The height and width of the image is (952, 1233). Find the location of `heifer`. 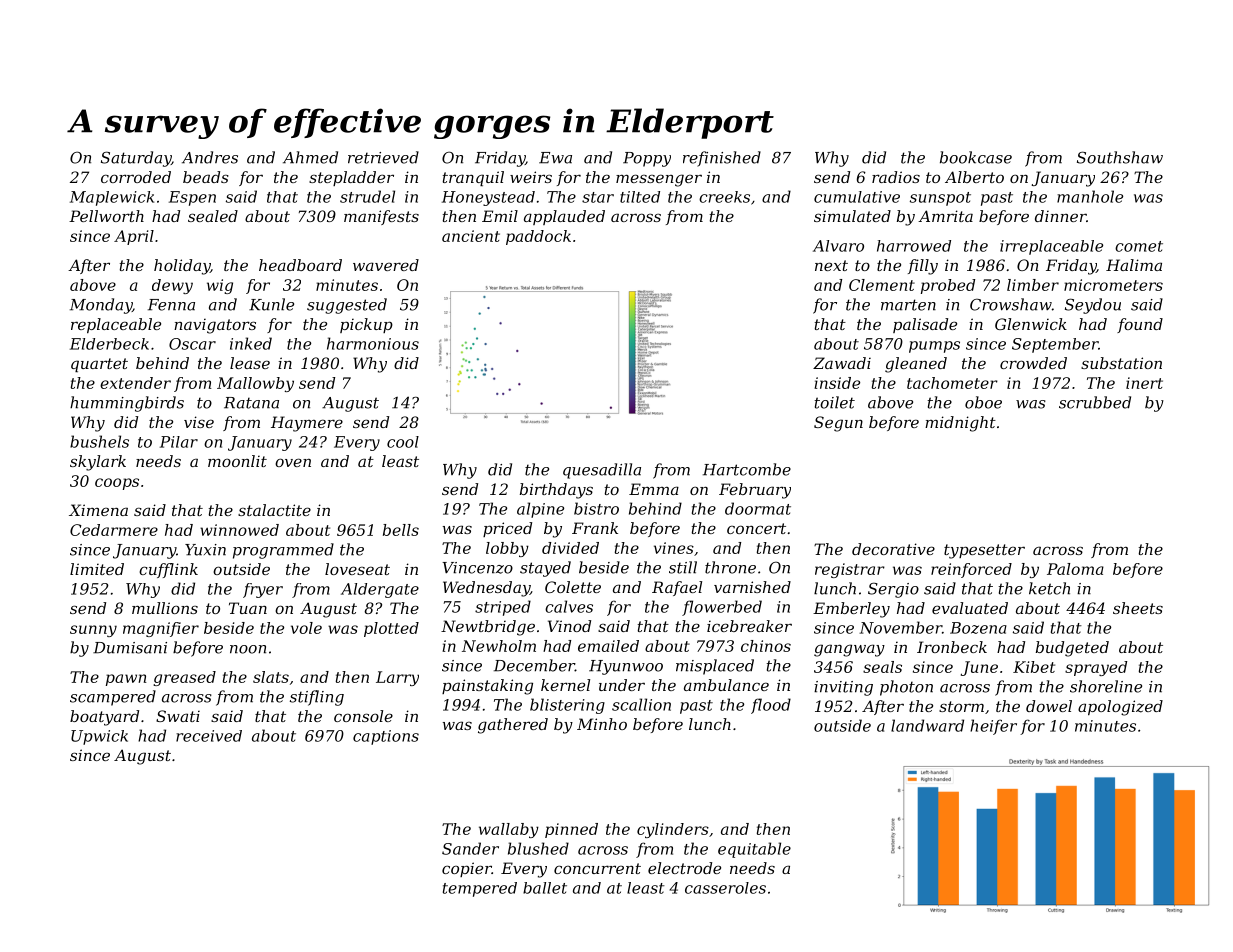

heifer is located at coordinates (993, 727).
